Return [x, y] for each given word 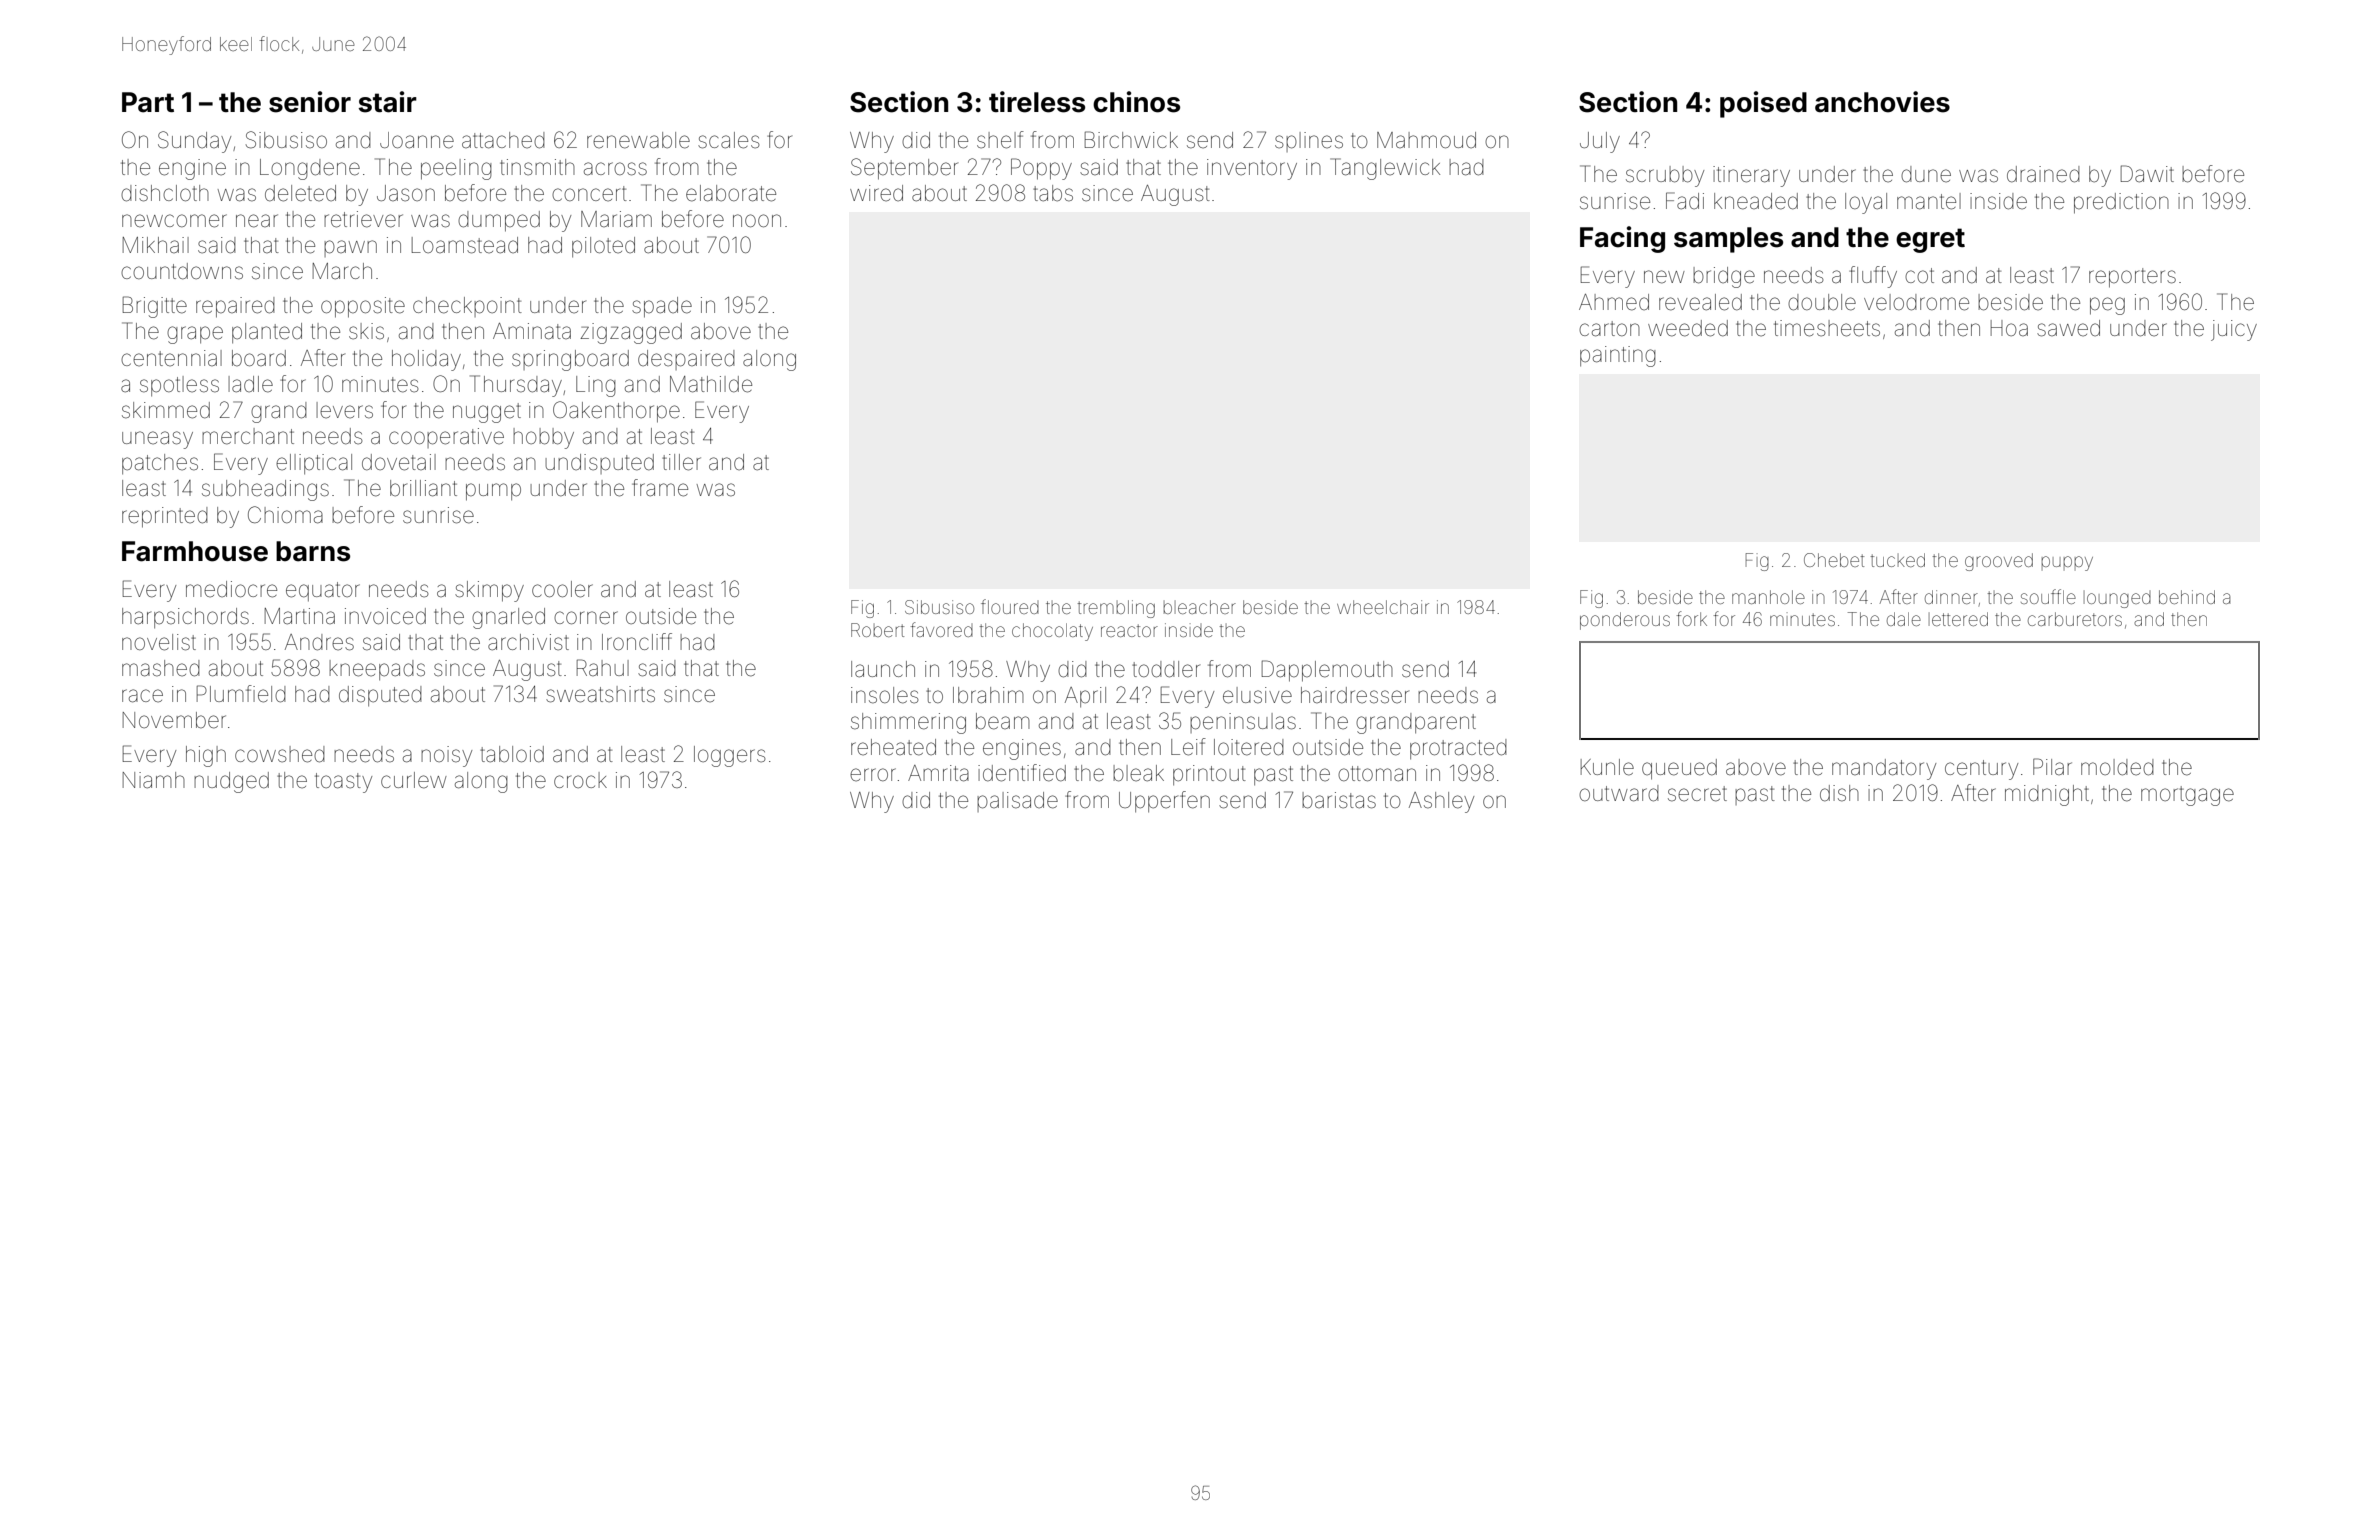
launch [883, 669]
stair [387, 102]
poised [1763, 104]
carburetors [2075, 619]
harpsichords [185, 618]
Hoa [2009, 328]
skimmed [166, 410]
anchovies [1882, 102]
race [142, 696]
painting [1618, 356]
